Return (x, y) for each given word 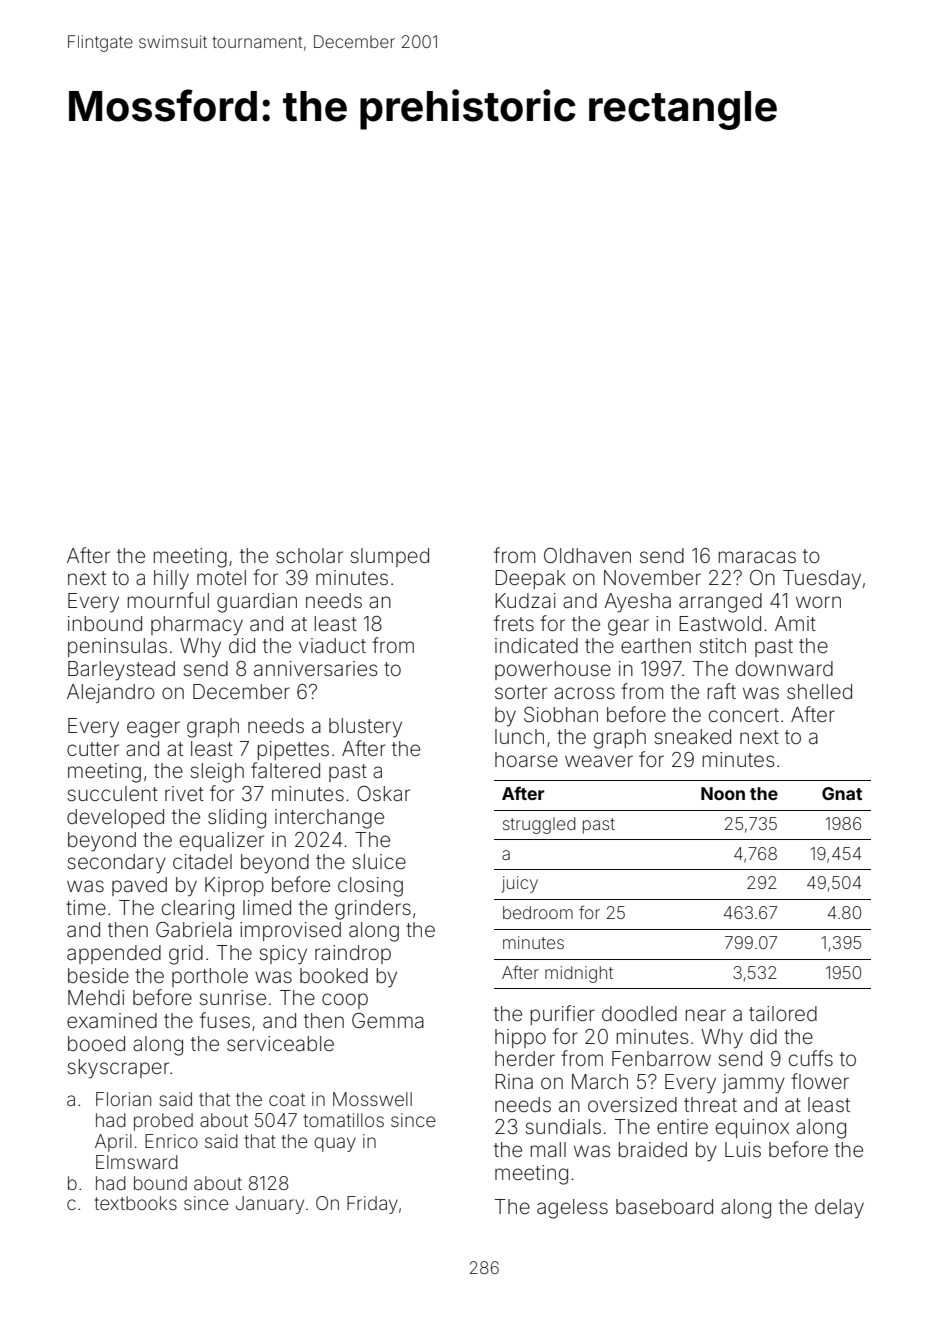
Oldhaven (587, 555)
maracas (757, 557)
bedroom (538, 912)
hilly (171, 580)
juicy (519, 884)
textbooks (136, 1203)
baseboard (664, 1206)
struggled (539, 825)
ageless (572, 1209)
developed (115, 818)
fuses (225, 1020)
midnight (579, 974)
